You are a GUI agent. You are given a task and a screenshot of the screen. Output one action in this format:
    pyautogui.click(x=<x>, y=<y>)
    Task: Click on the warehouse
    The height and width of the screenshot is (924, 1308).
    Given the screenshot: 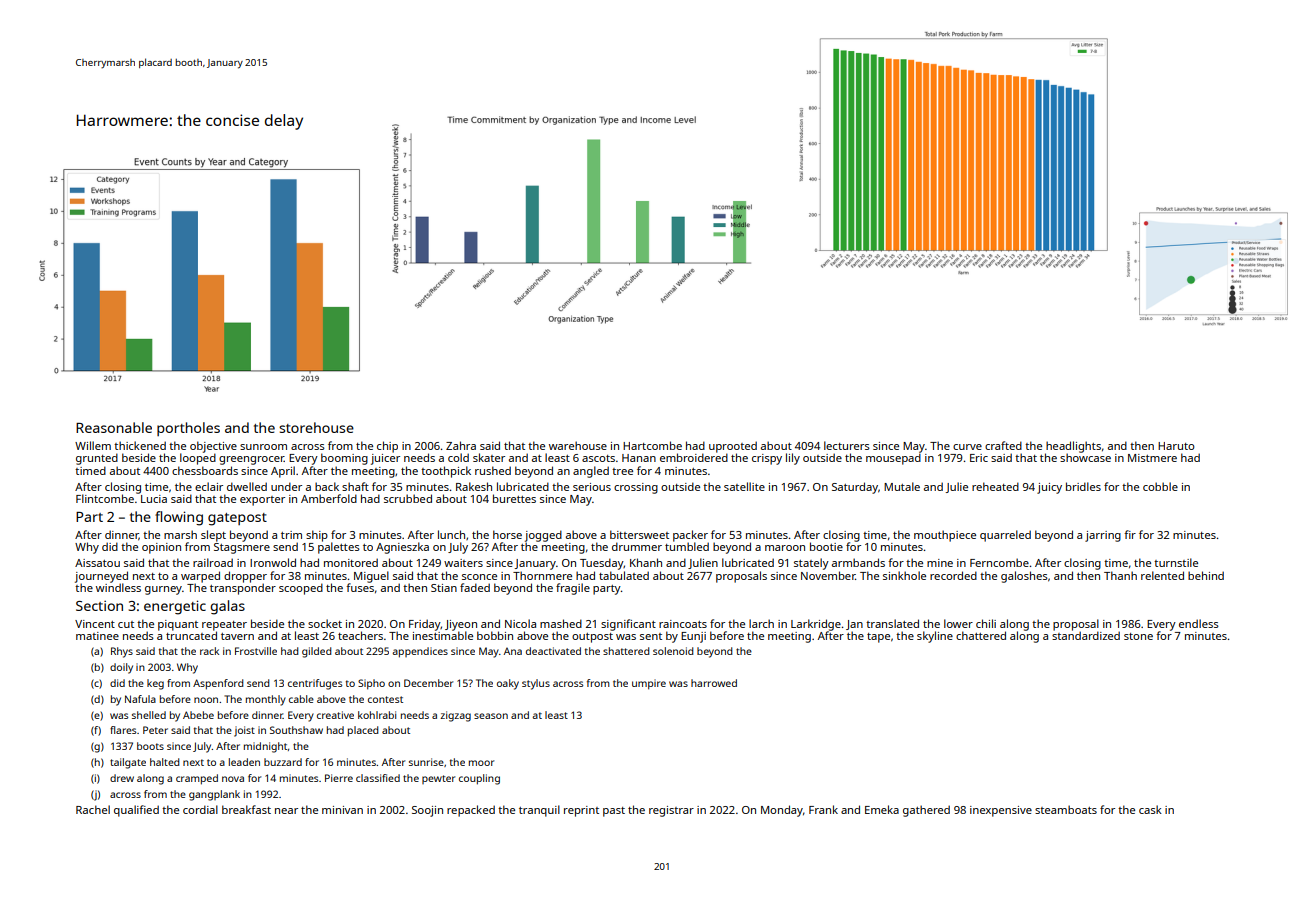 What is the action you would take?
    pyautogui.click(x=578, y=445)
